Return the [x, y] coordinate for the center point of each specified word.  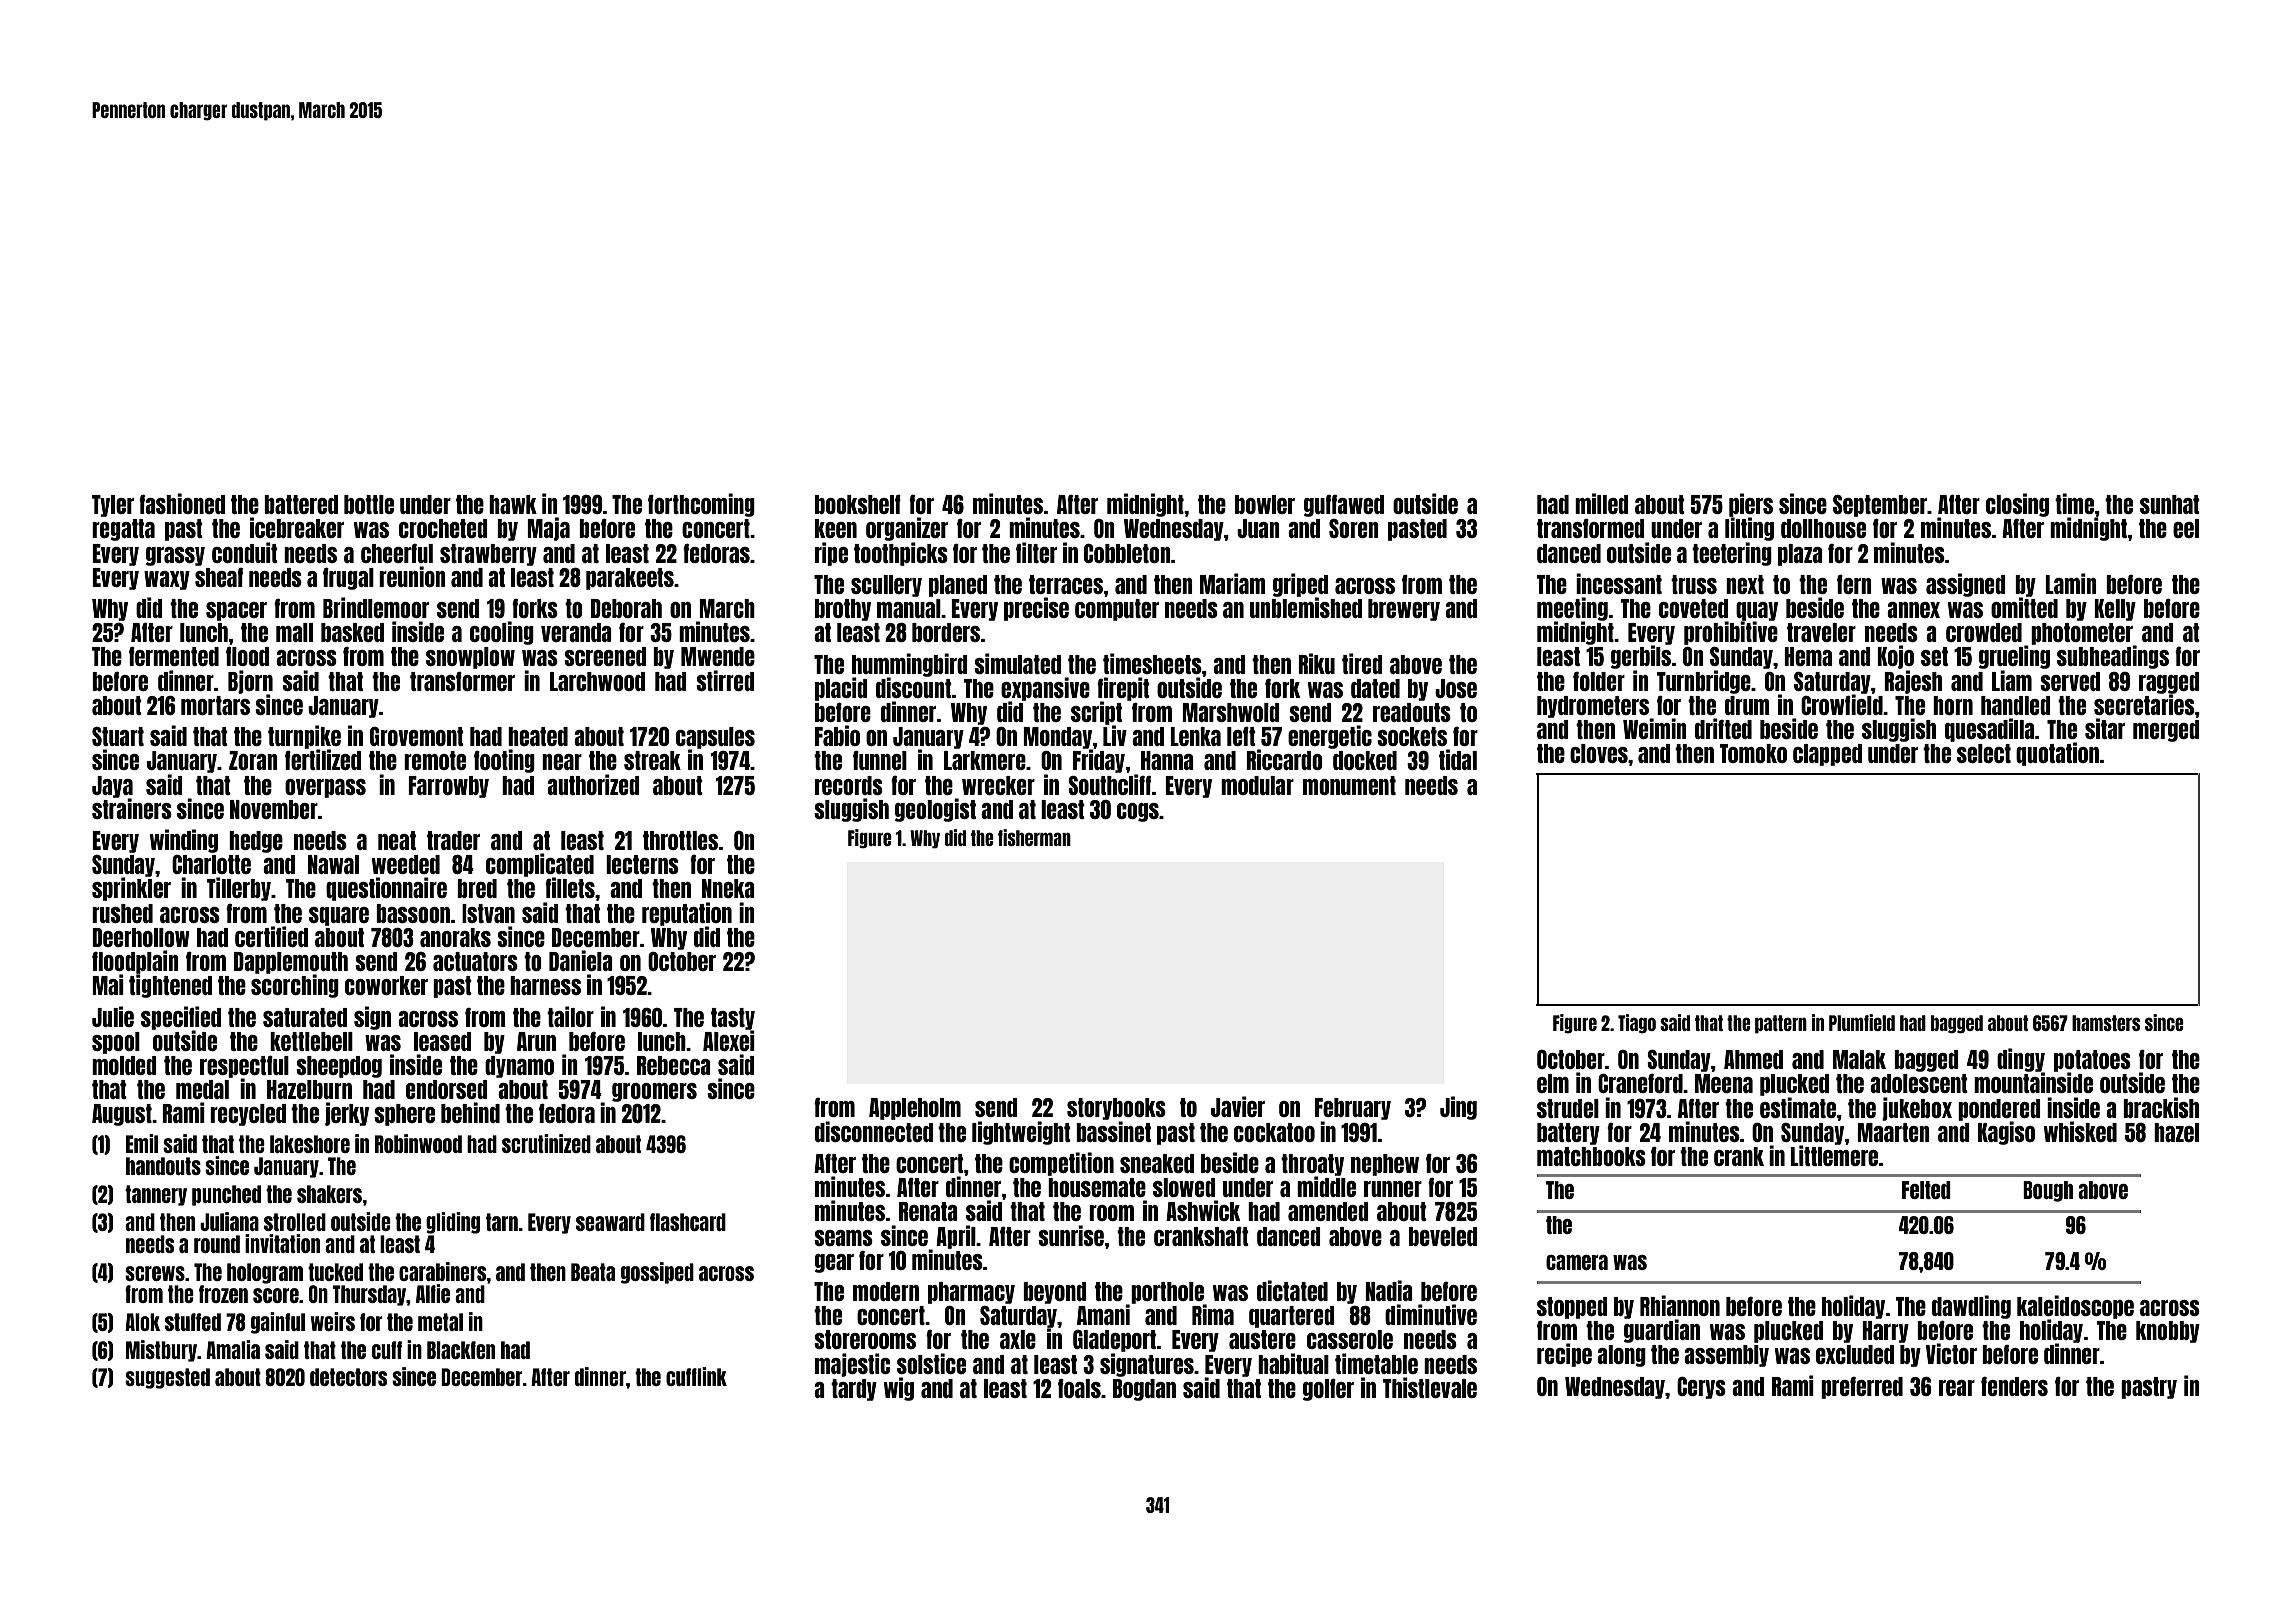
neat [397, 840]
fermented [174, 656]
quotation [2057, 754]
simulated [1017, 663]
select [1984, 753]
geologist [935, 810]
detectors [348, 1377]
